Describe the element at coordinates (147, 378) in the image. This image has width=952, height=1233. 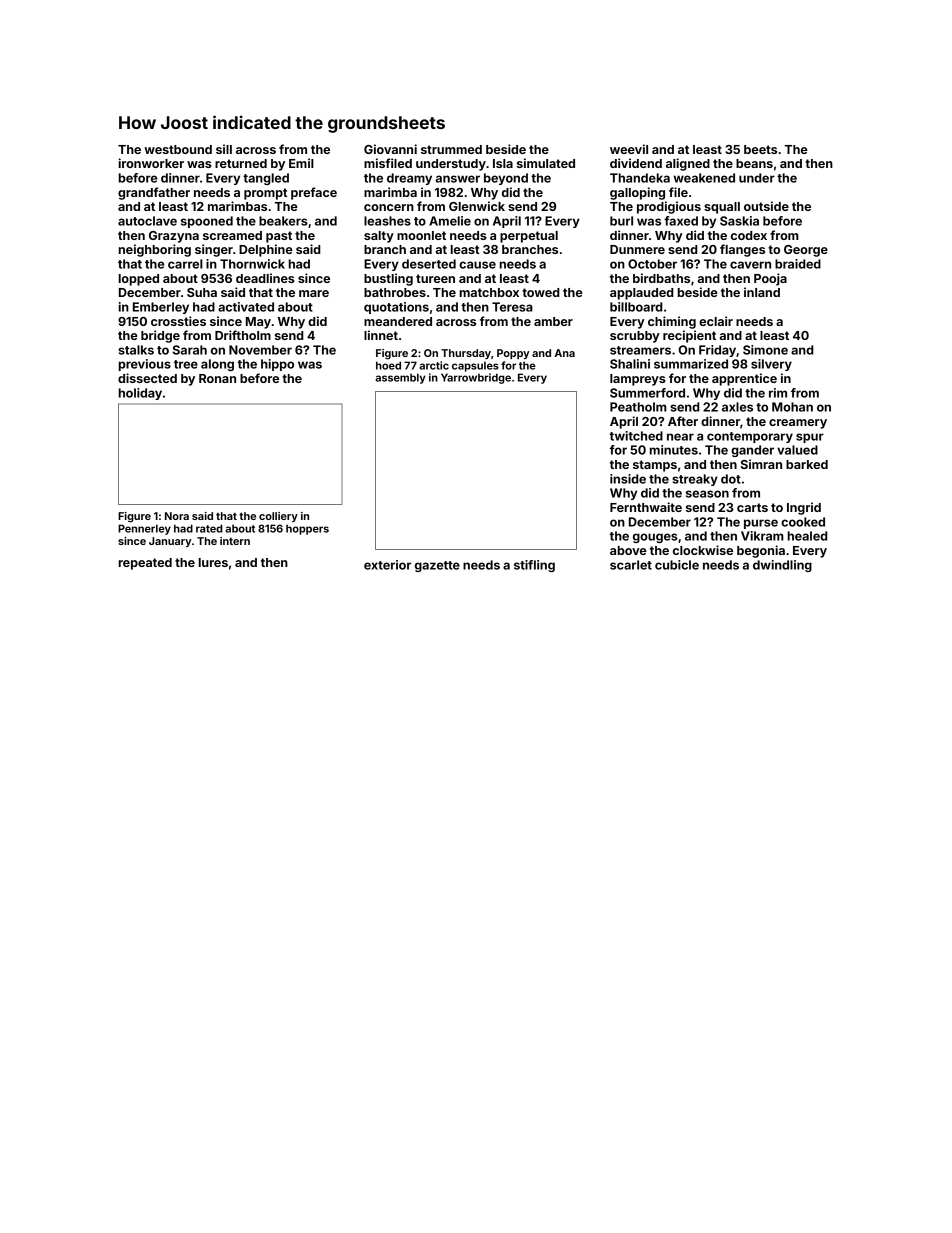
I see `dissected` at that location.
